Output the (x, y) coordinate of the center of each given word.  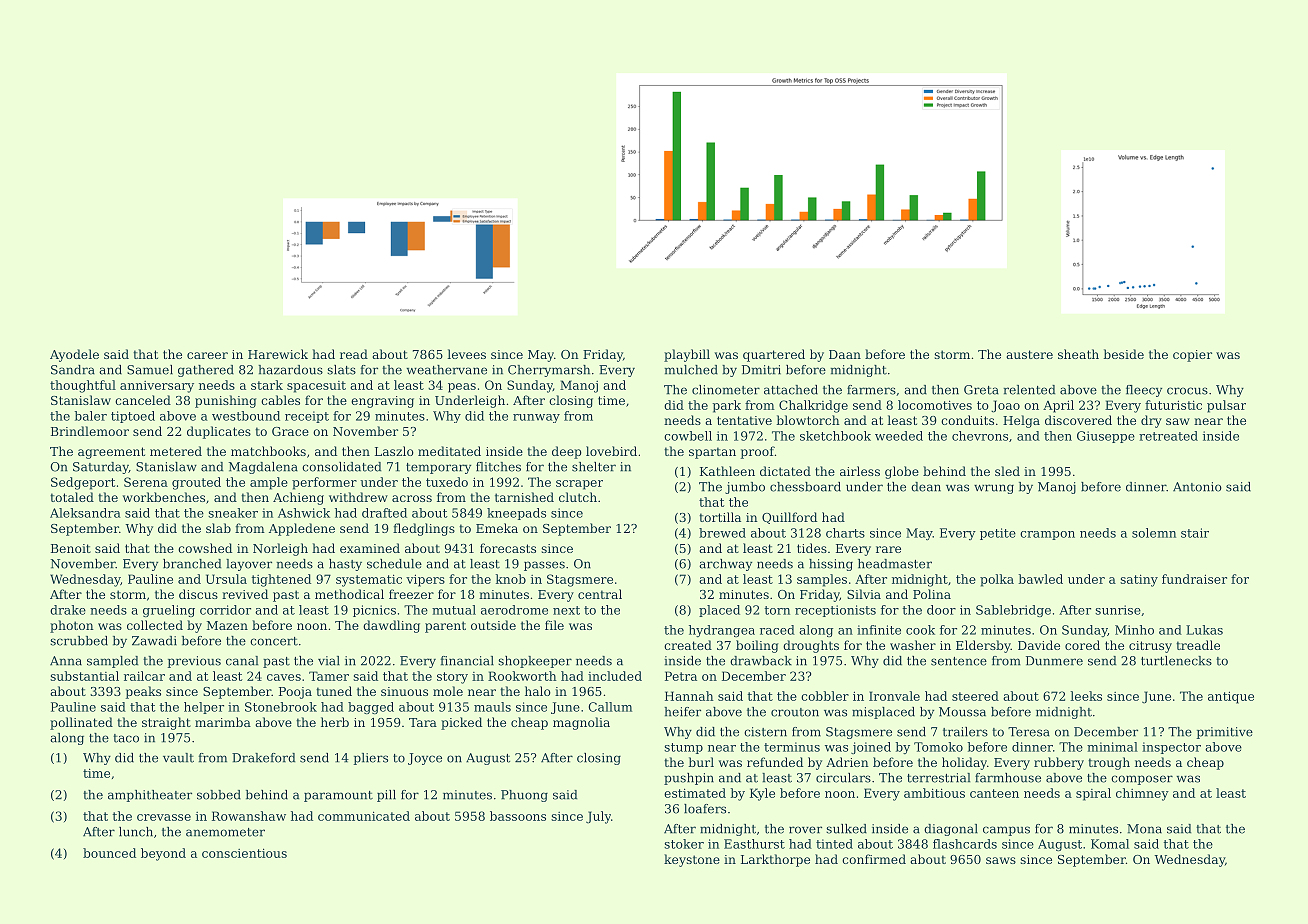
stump (683, 748)
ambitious (934, 793)
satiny (1139, 580)
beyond (163, 854)
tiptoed (133, 417)
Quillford (789, 518)
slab (218, 528)
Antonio (1197, 487)
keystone (692, 860)
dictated (785, 471)
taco (126, 738)
